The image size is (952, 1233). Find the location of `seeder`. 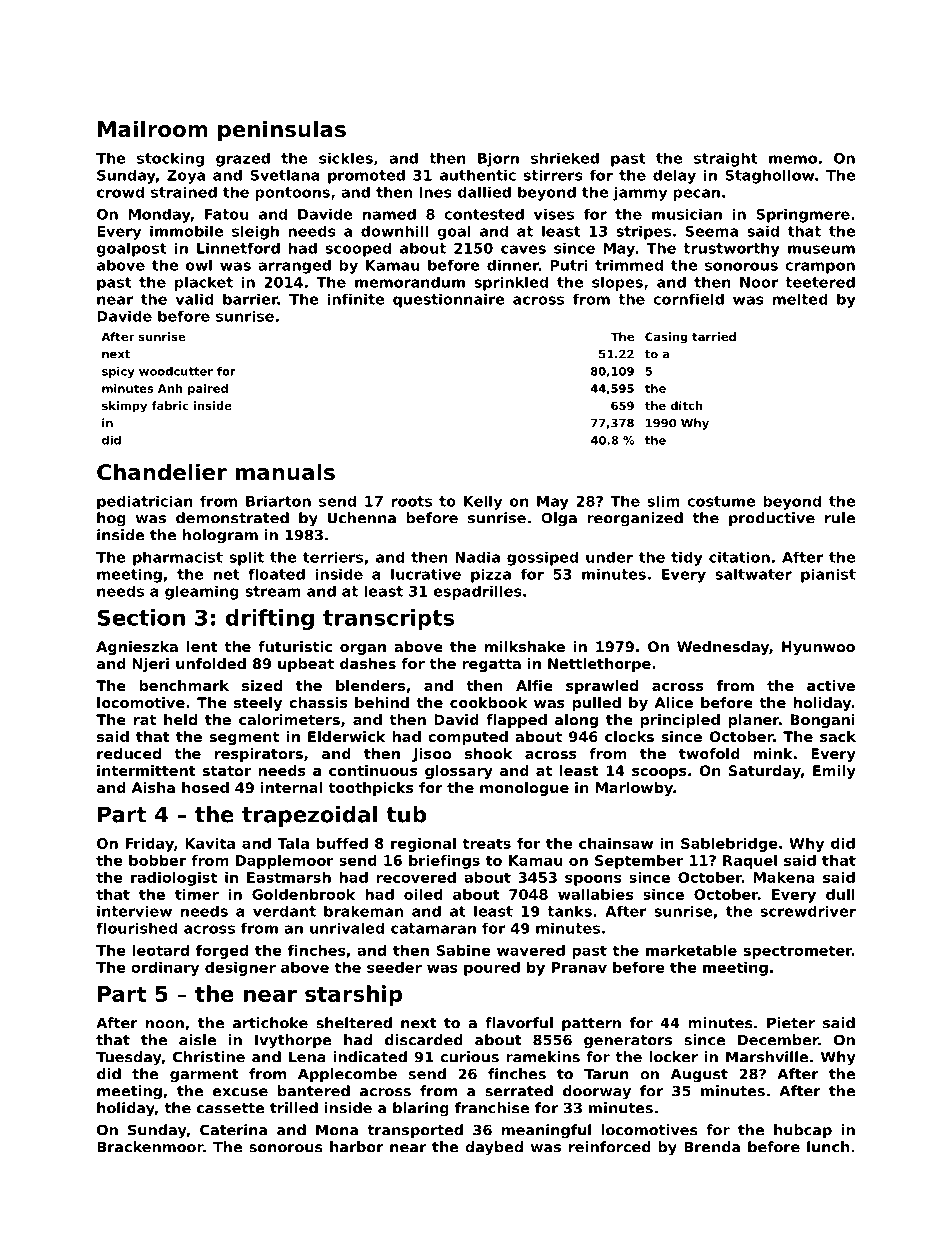

seeder is located at coordinates (394, 967).
